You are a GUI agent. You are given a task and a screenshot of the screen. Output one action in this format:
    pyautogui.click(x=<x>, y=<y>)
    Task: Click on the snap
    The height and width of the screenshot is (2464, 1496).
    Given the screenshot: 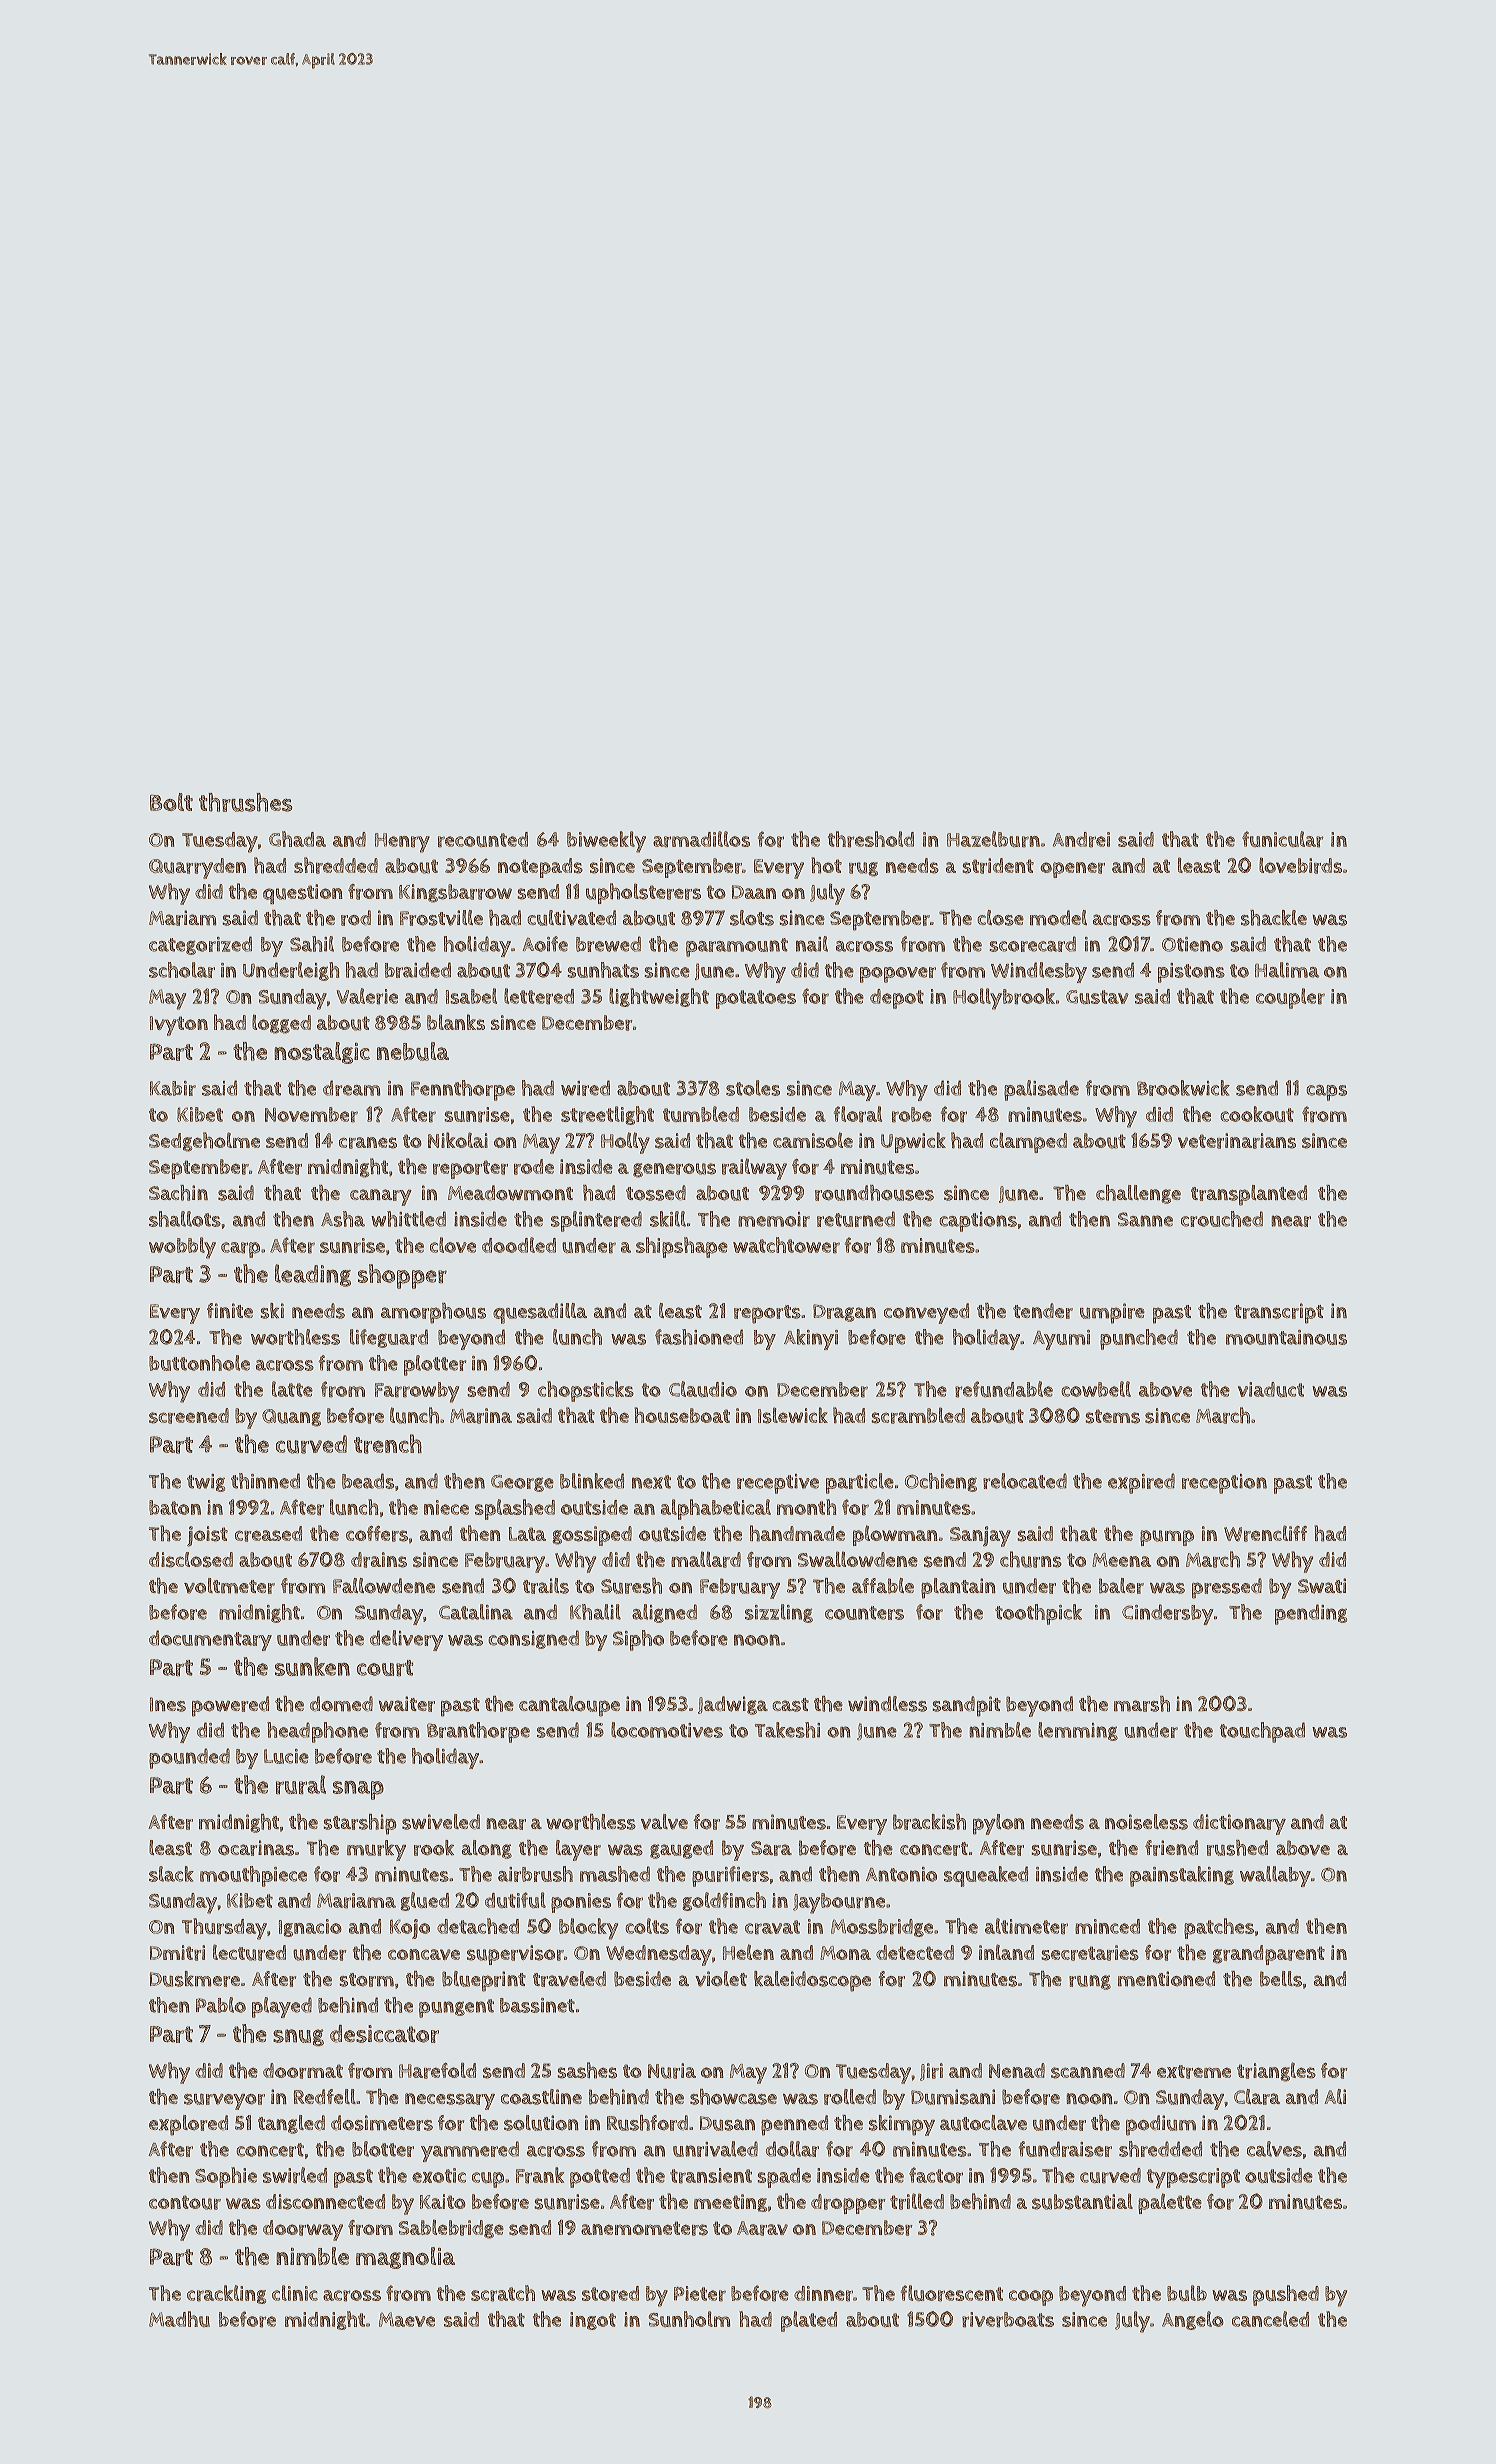 What is the action you would take?
    pyautogui.click(x=358, y=1790)
